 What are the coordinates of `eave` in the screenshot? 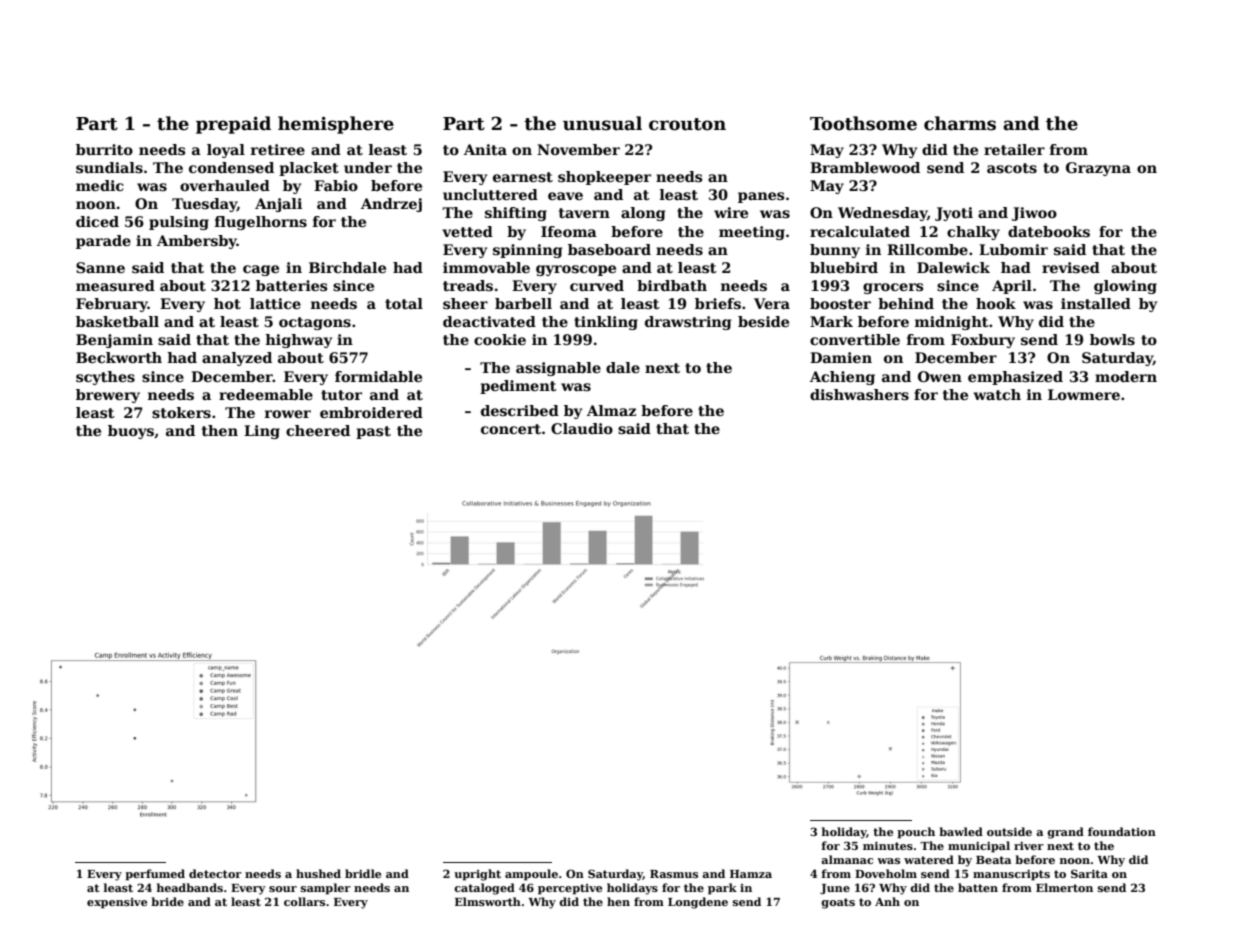 It's located at (565, 196).
